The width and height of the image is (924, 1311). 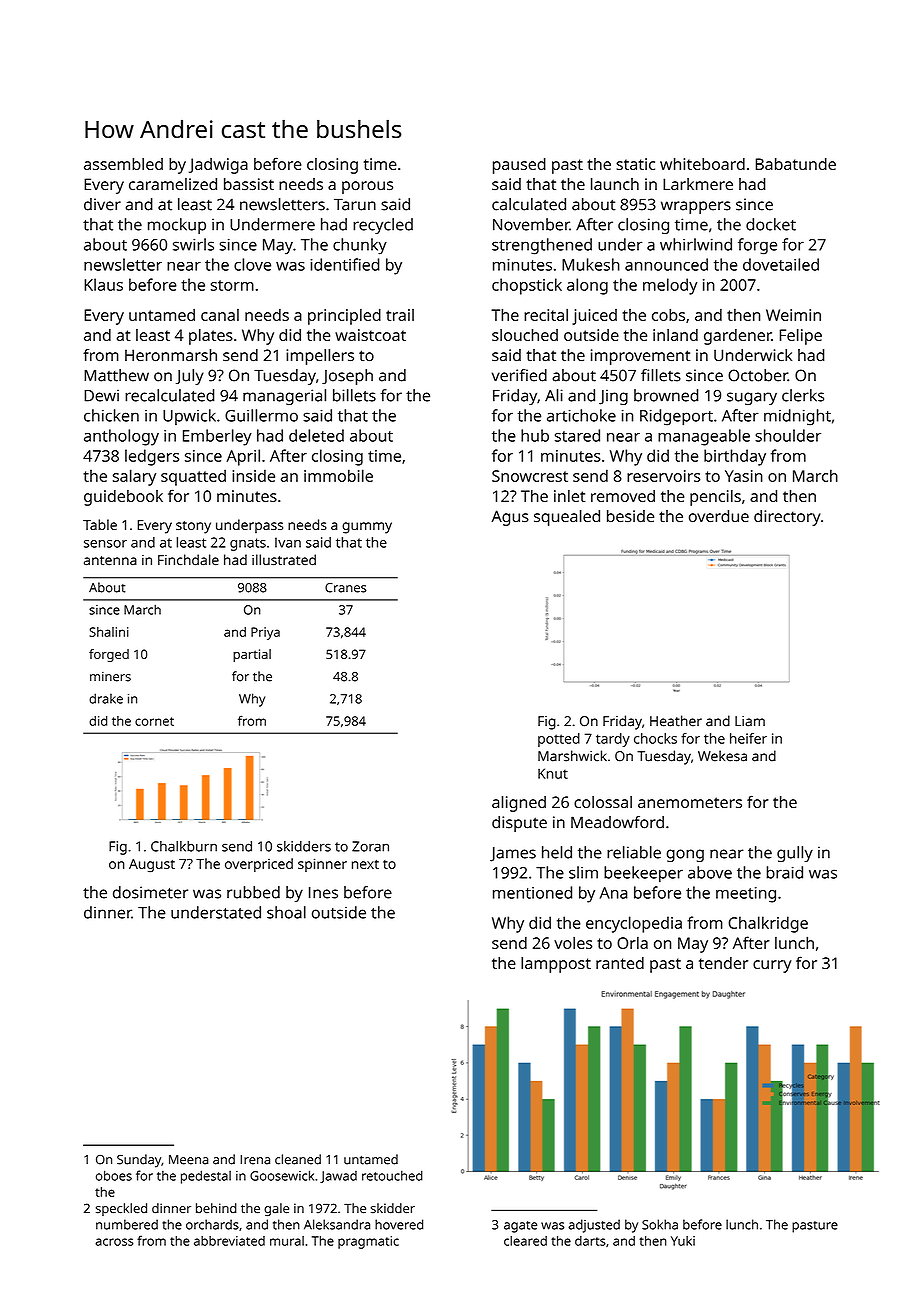 I want to click on paused, so click(x=519, y=166).
